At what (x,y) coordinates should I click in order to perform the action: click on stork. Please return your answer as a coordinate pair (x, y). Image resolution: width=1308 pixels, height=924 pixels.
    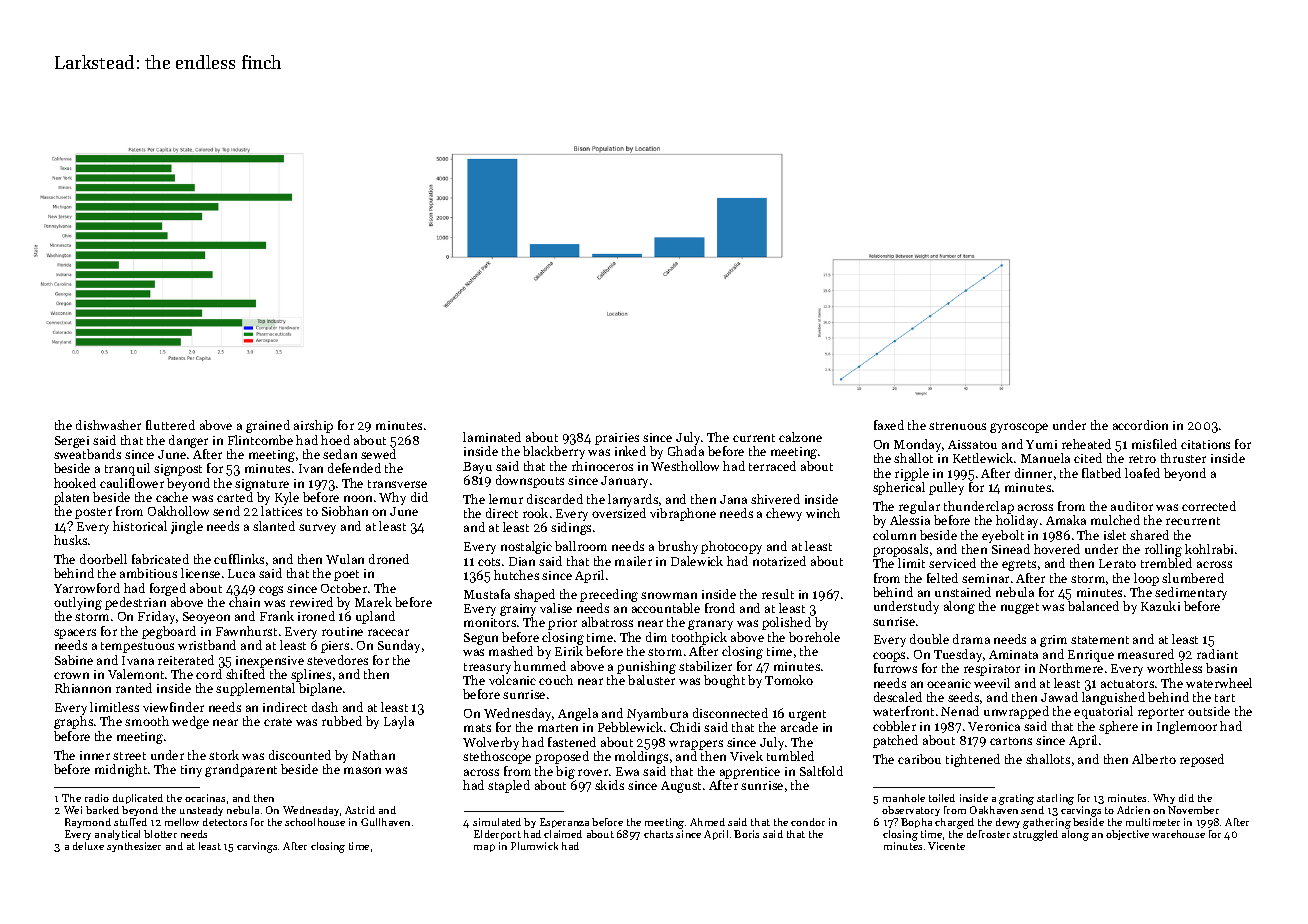
    Looking at the image, I should click on (224, 755).
